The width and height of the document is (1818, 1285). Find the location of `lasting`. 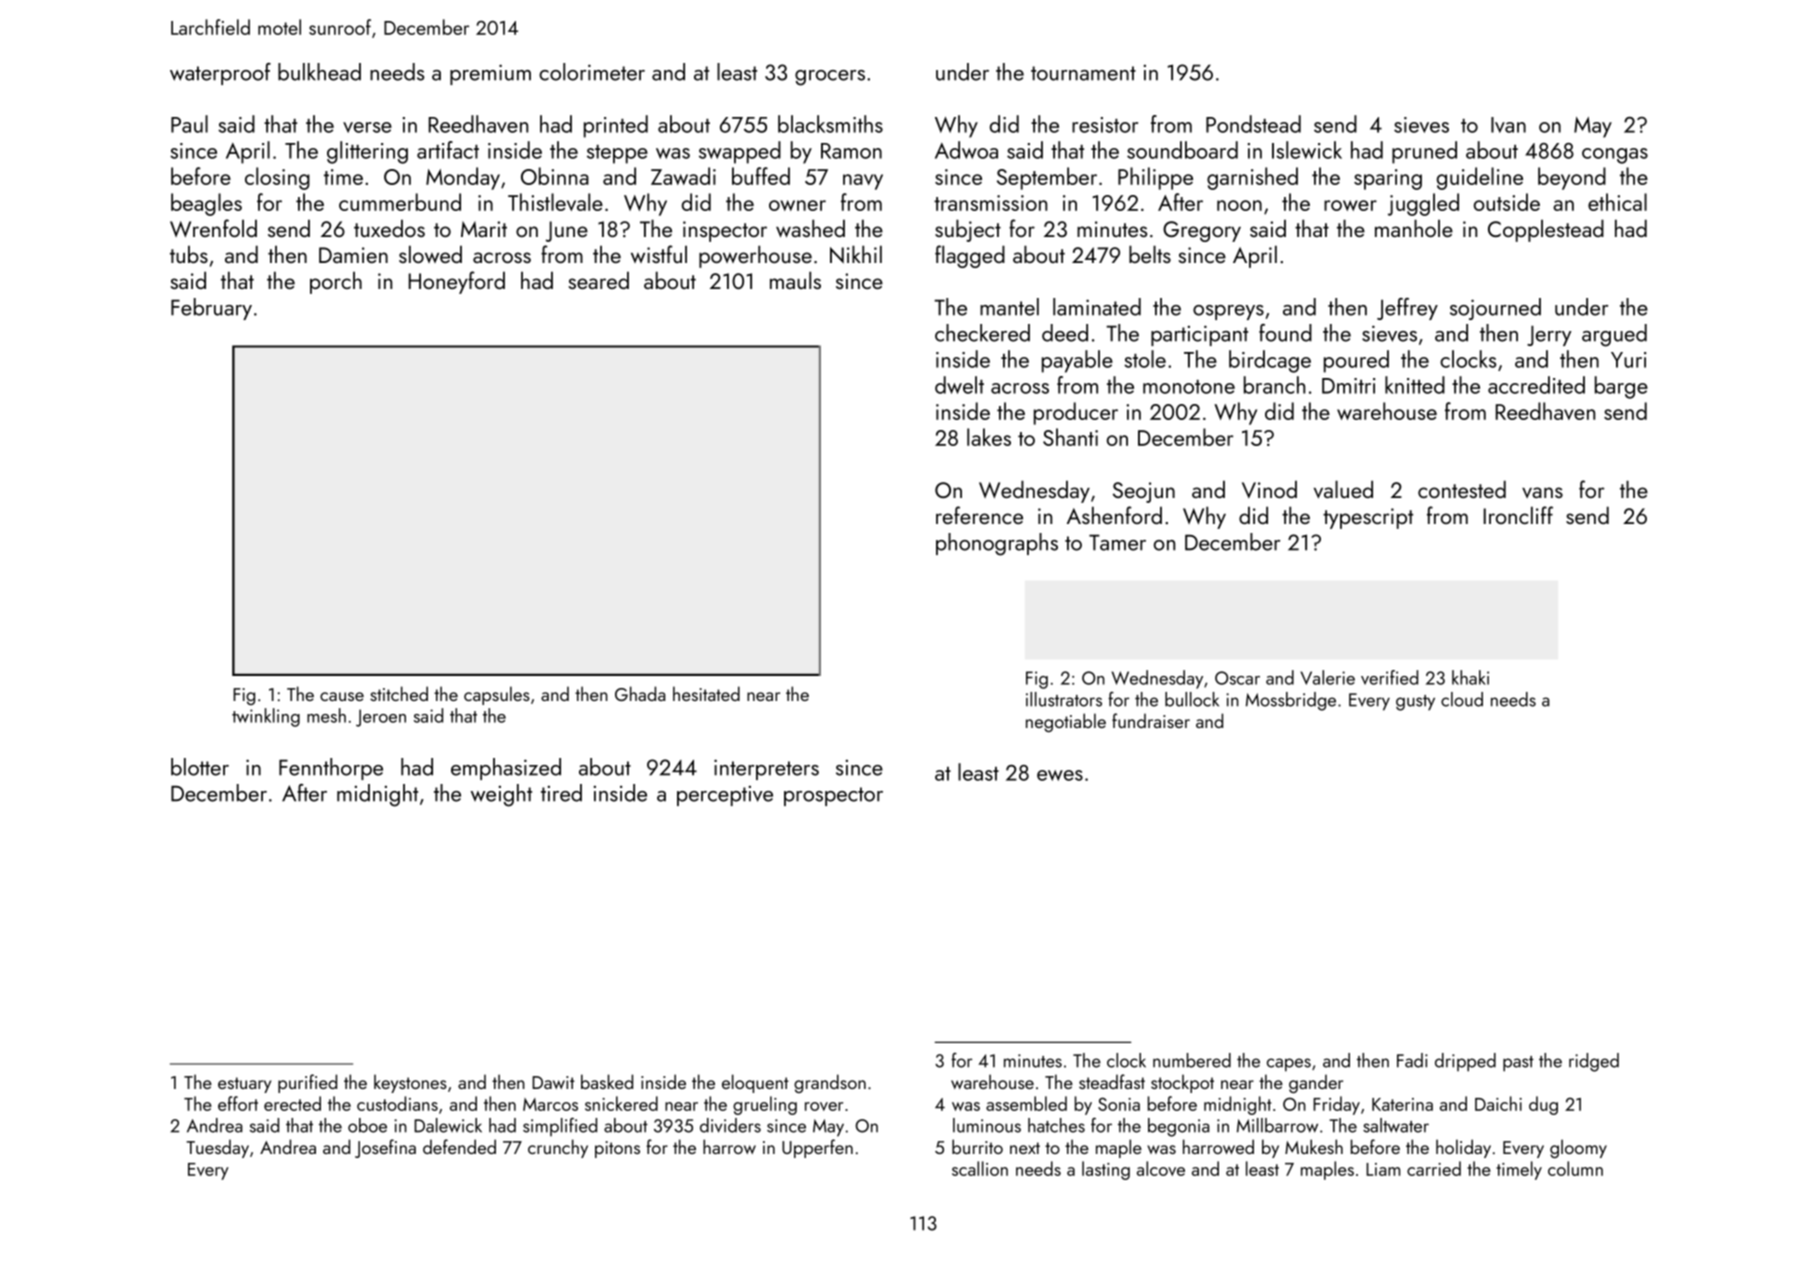

lasting is located at coordinates (1106, 1170).
